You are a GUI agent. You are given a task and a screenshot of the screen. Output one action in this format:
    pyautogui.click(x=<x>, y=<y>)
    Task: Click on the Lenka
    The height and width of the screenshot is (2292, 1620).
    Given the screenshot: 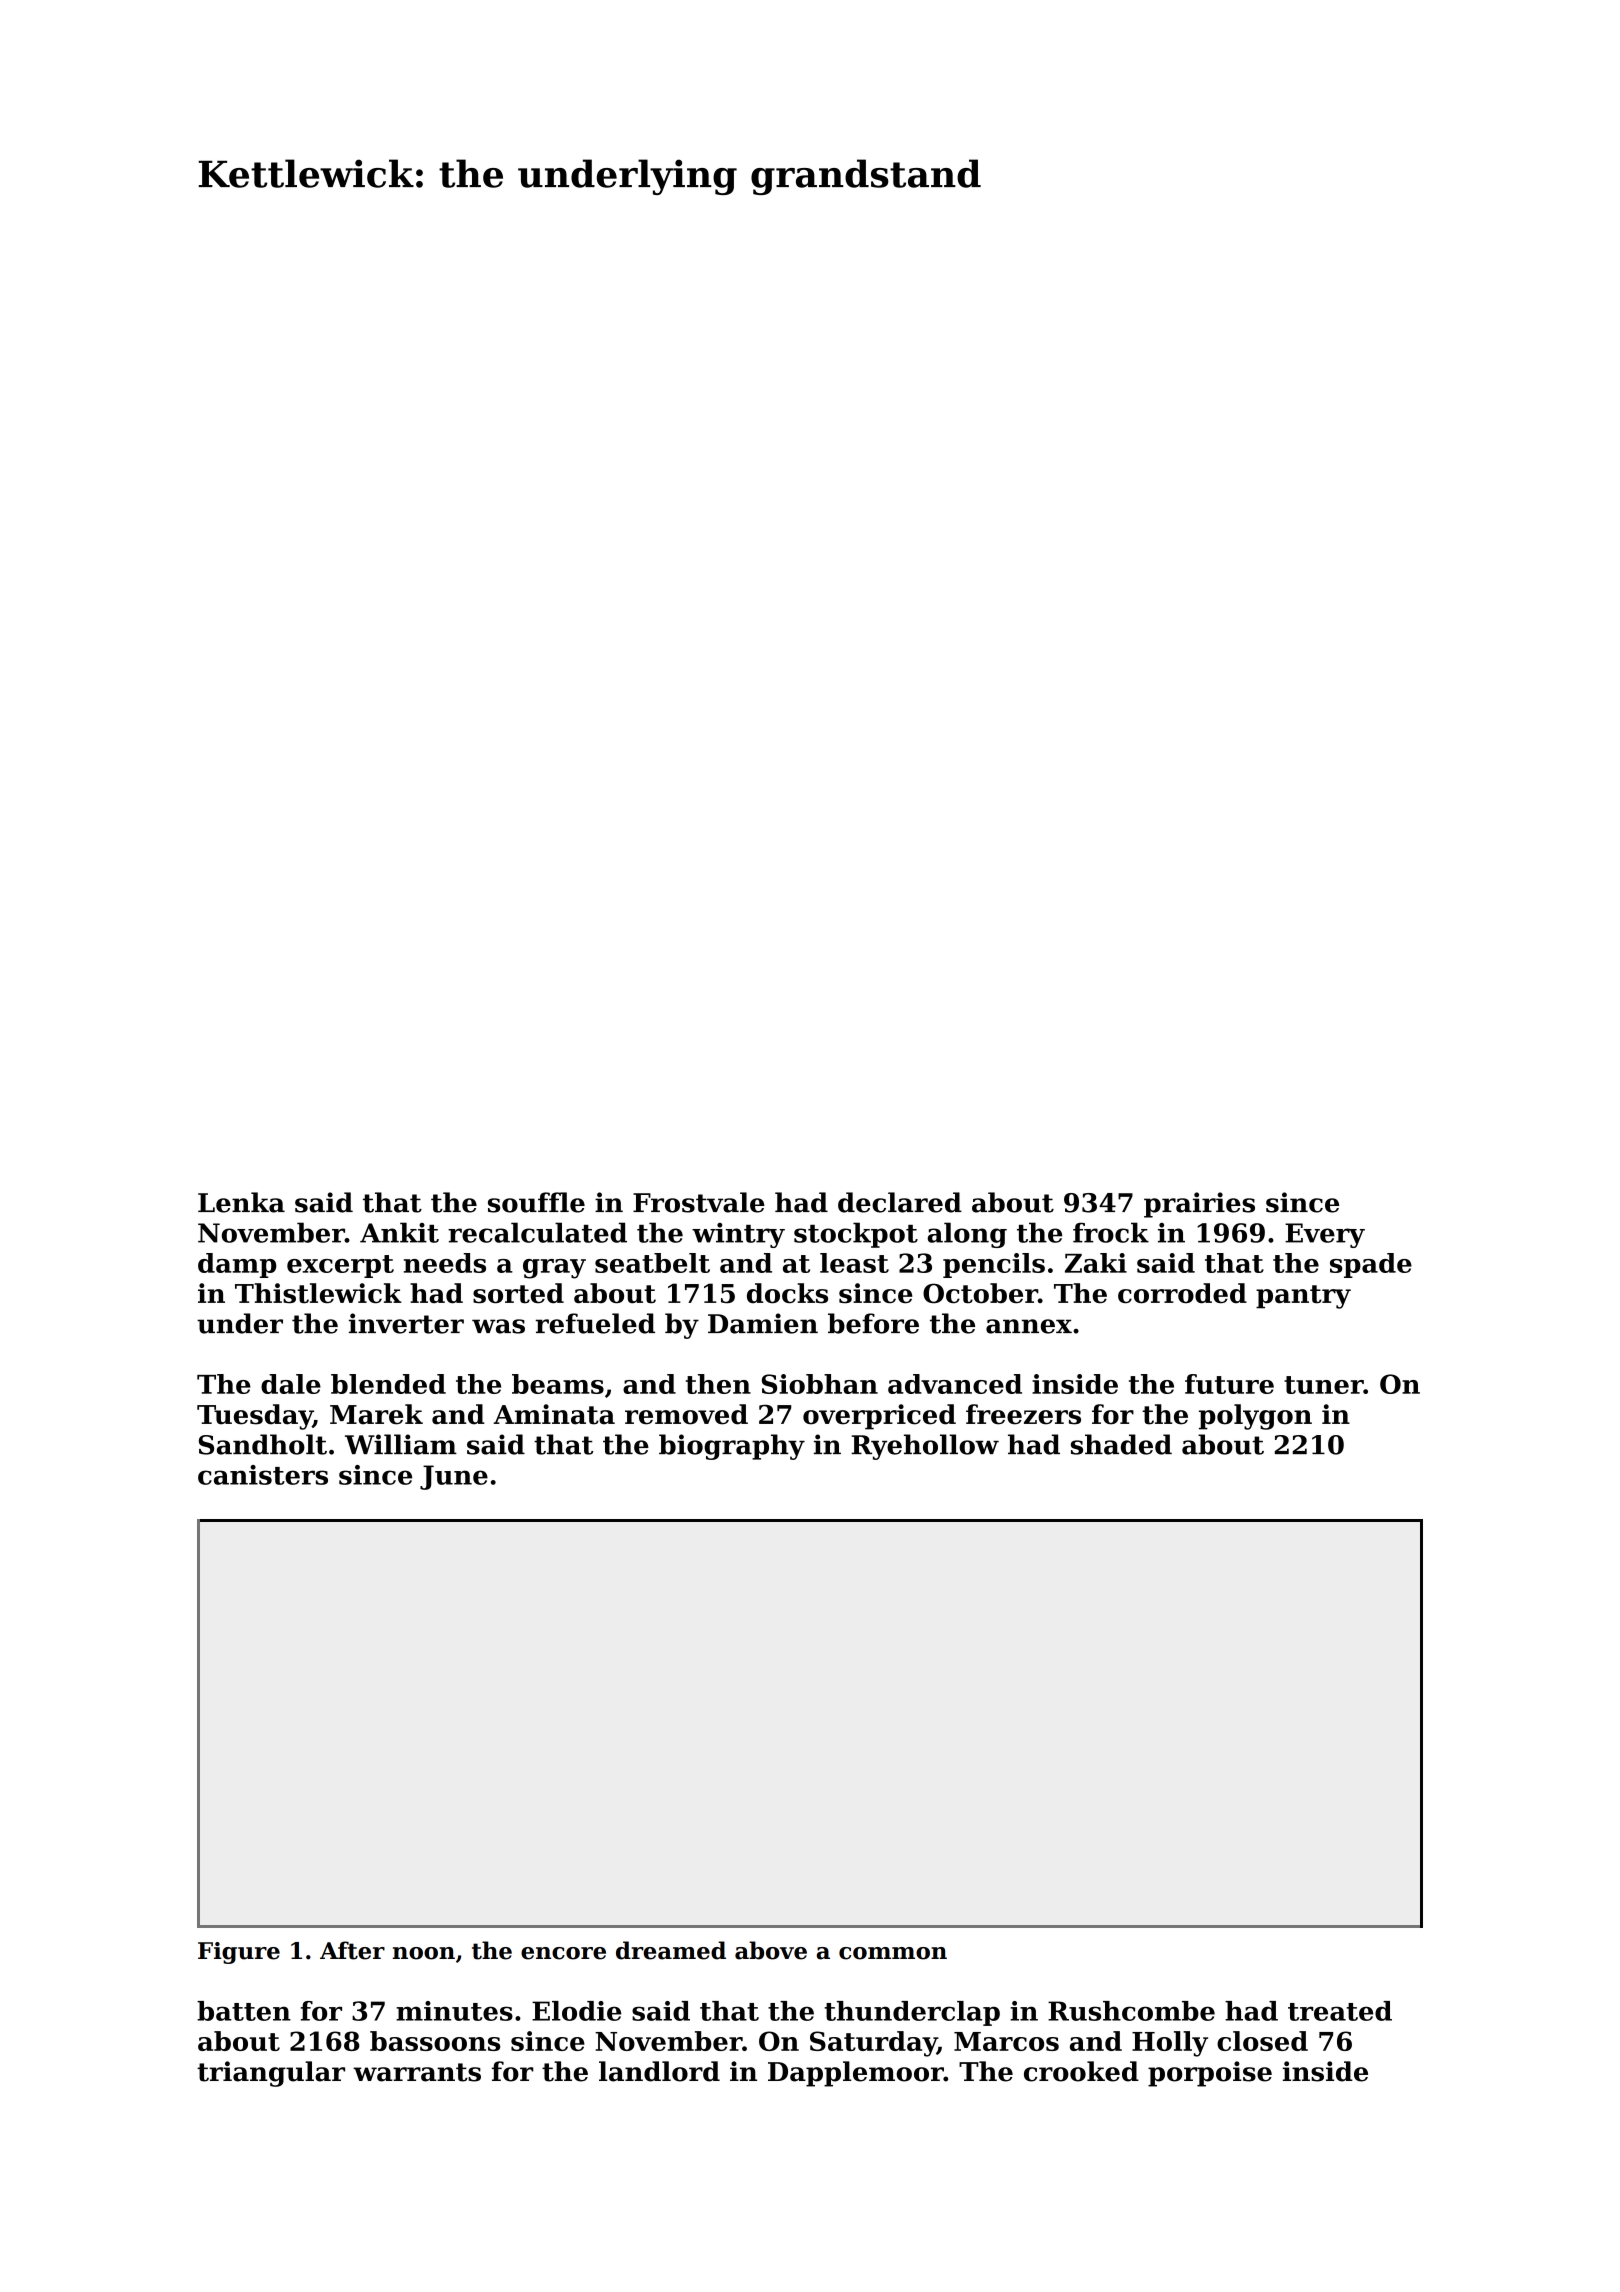 What is the action you would take?
    pyautogui.click(x=241, y=1202)
